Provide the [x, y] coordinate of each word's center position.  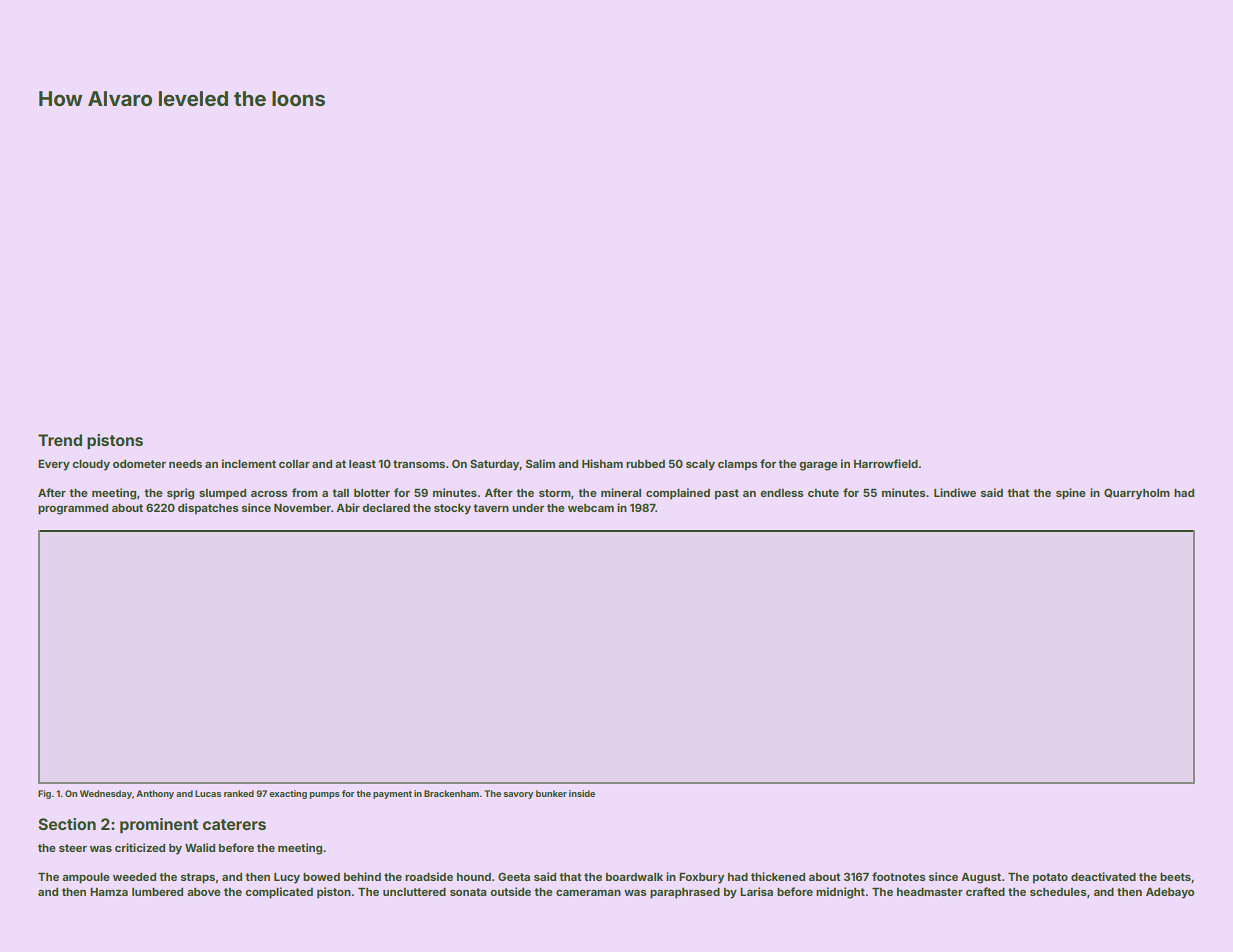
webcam [591, 508]
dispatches [208, 509]
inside [582, 793]
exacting [288, 794]
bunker [551, 793]
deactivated [1103, 876]
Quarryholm [1137, 494]
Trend [60, 440]
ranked [239, 793]
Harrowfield [886, 463]
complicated [279, 893]
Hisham [602, 463]
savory [518, 795]
